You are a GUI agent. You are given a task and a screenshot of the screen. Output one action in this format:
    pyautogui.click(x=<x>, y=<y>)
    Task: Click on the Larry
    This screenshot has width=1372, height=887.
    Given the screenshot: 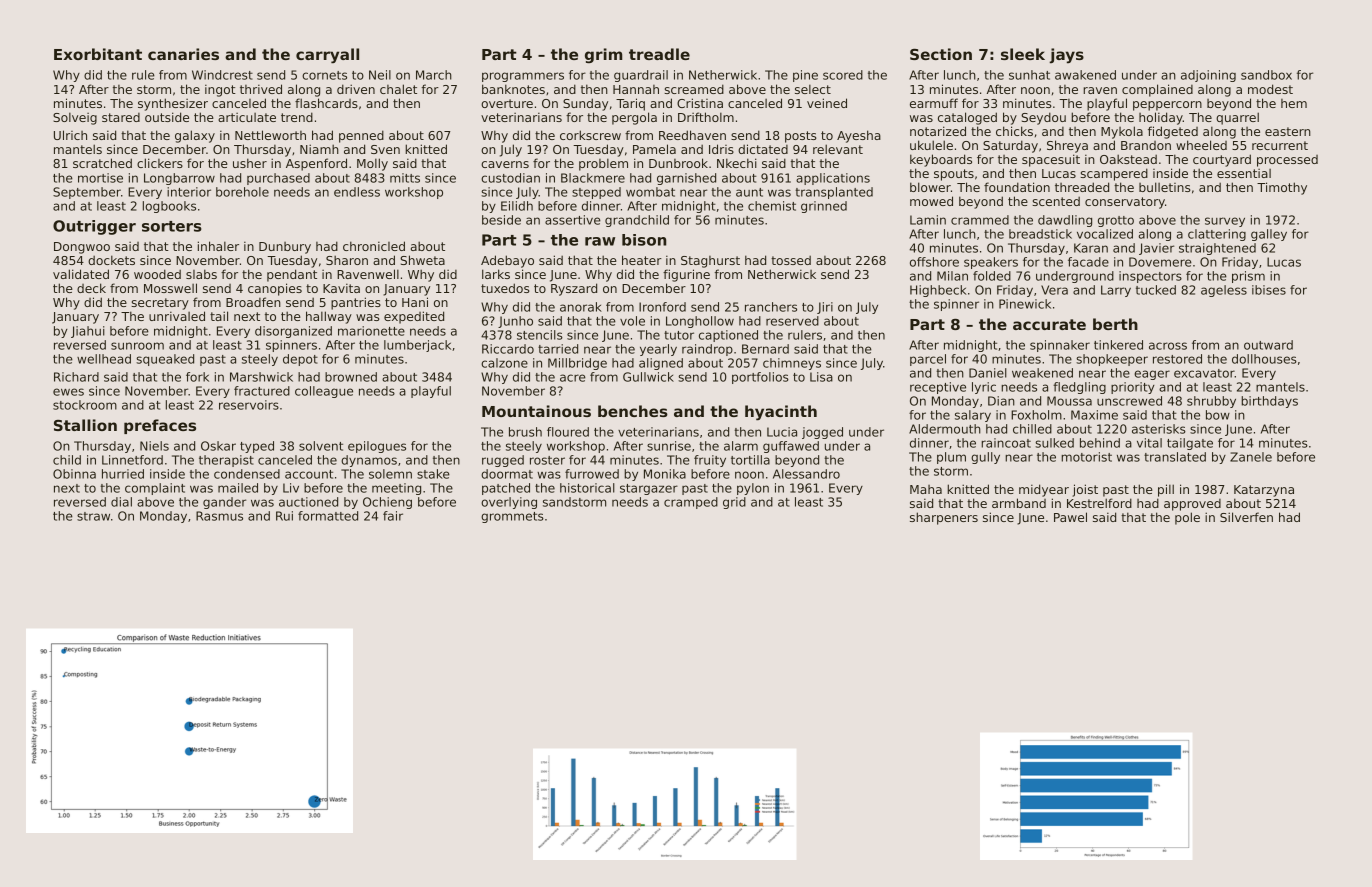 What is the action you would take?
    pyautogui.click(x=1116, y=291)
